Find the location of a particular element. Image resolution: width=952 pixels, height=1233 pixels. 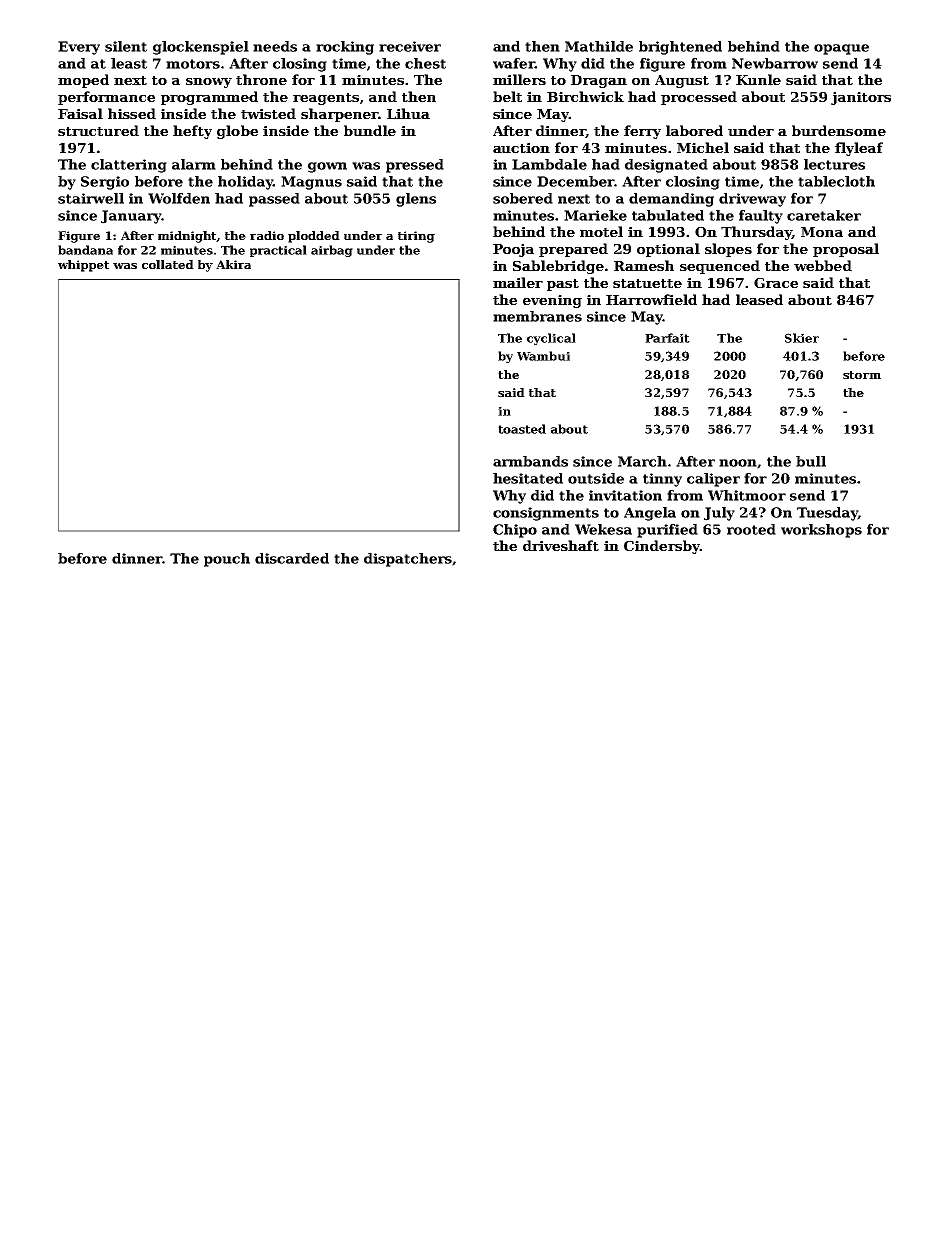

bull is located at coordinates (811, 461).
